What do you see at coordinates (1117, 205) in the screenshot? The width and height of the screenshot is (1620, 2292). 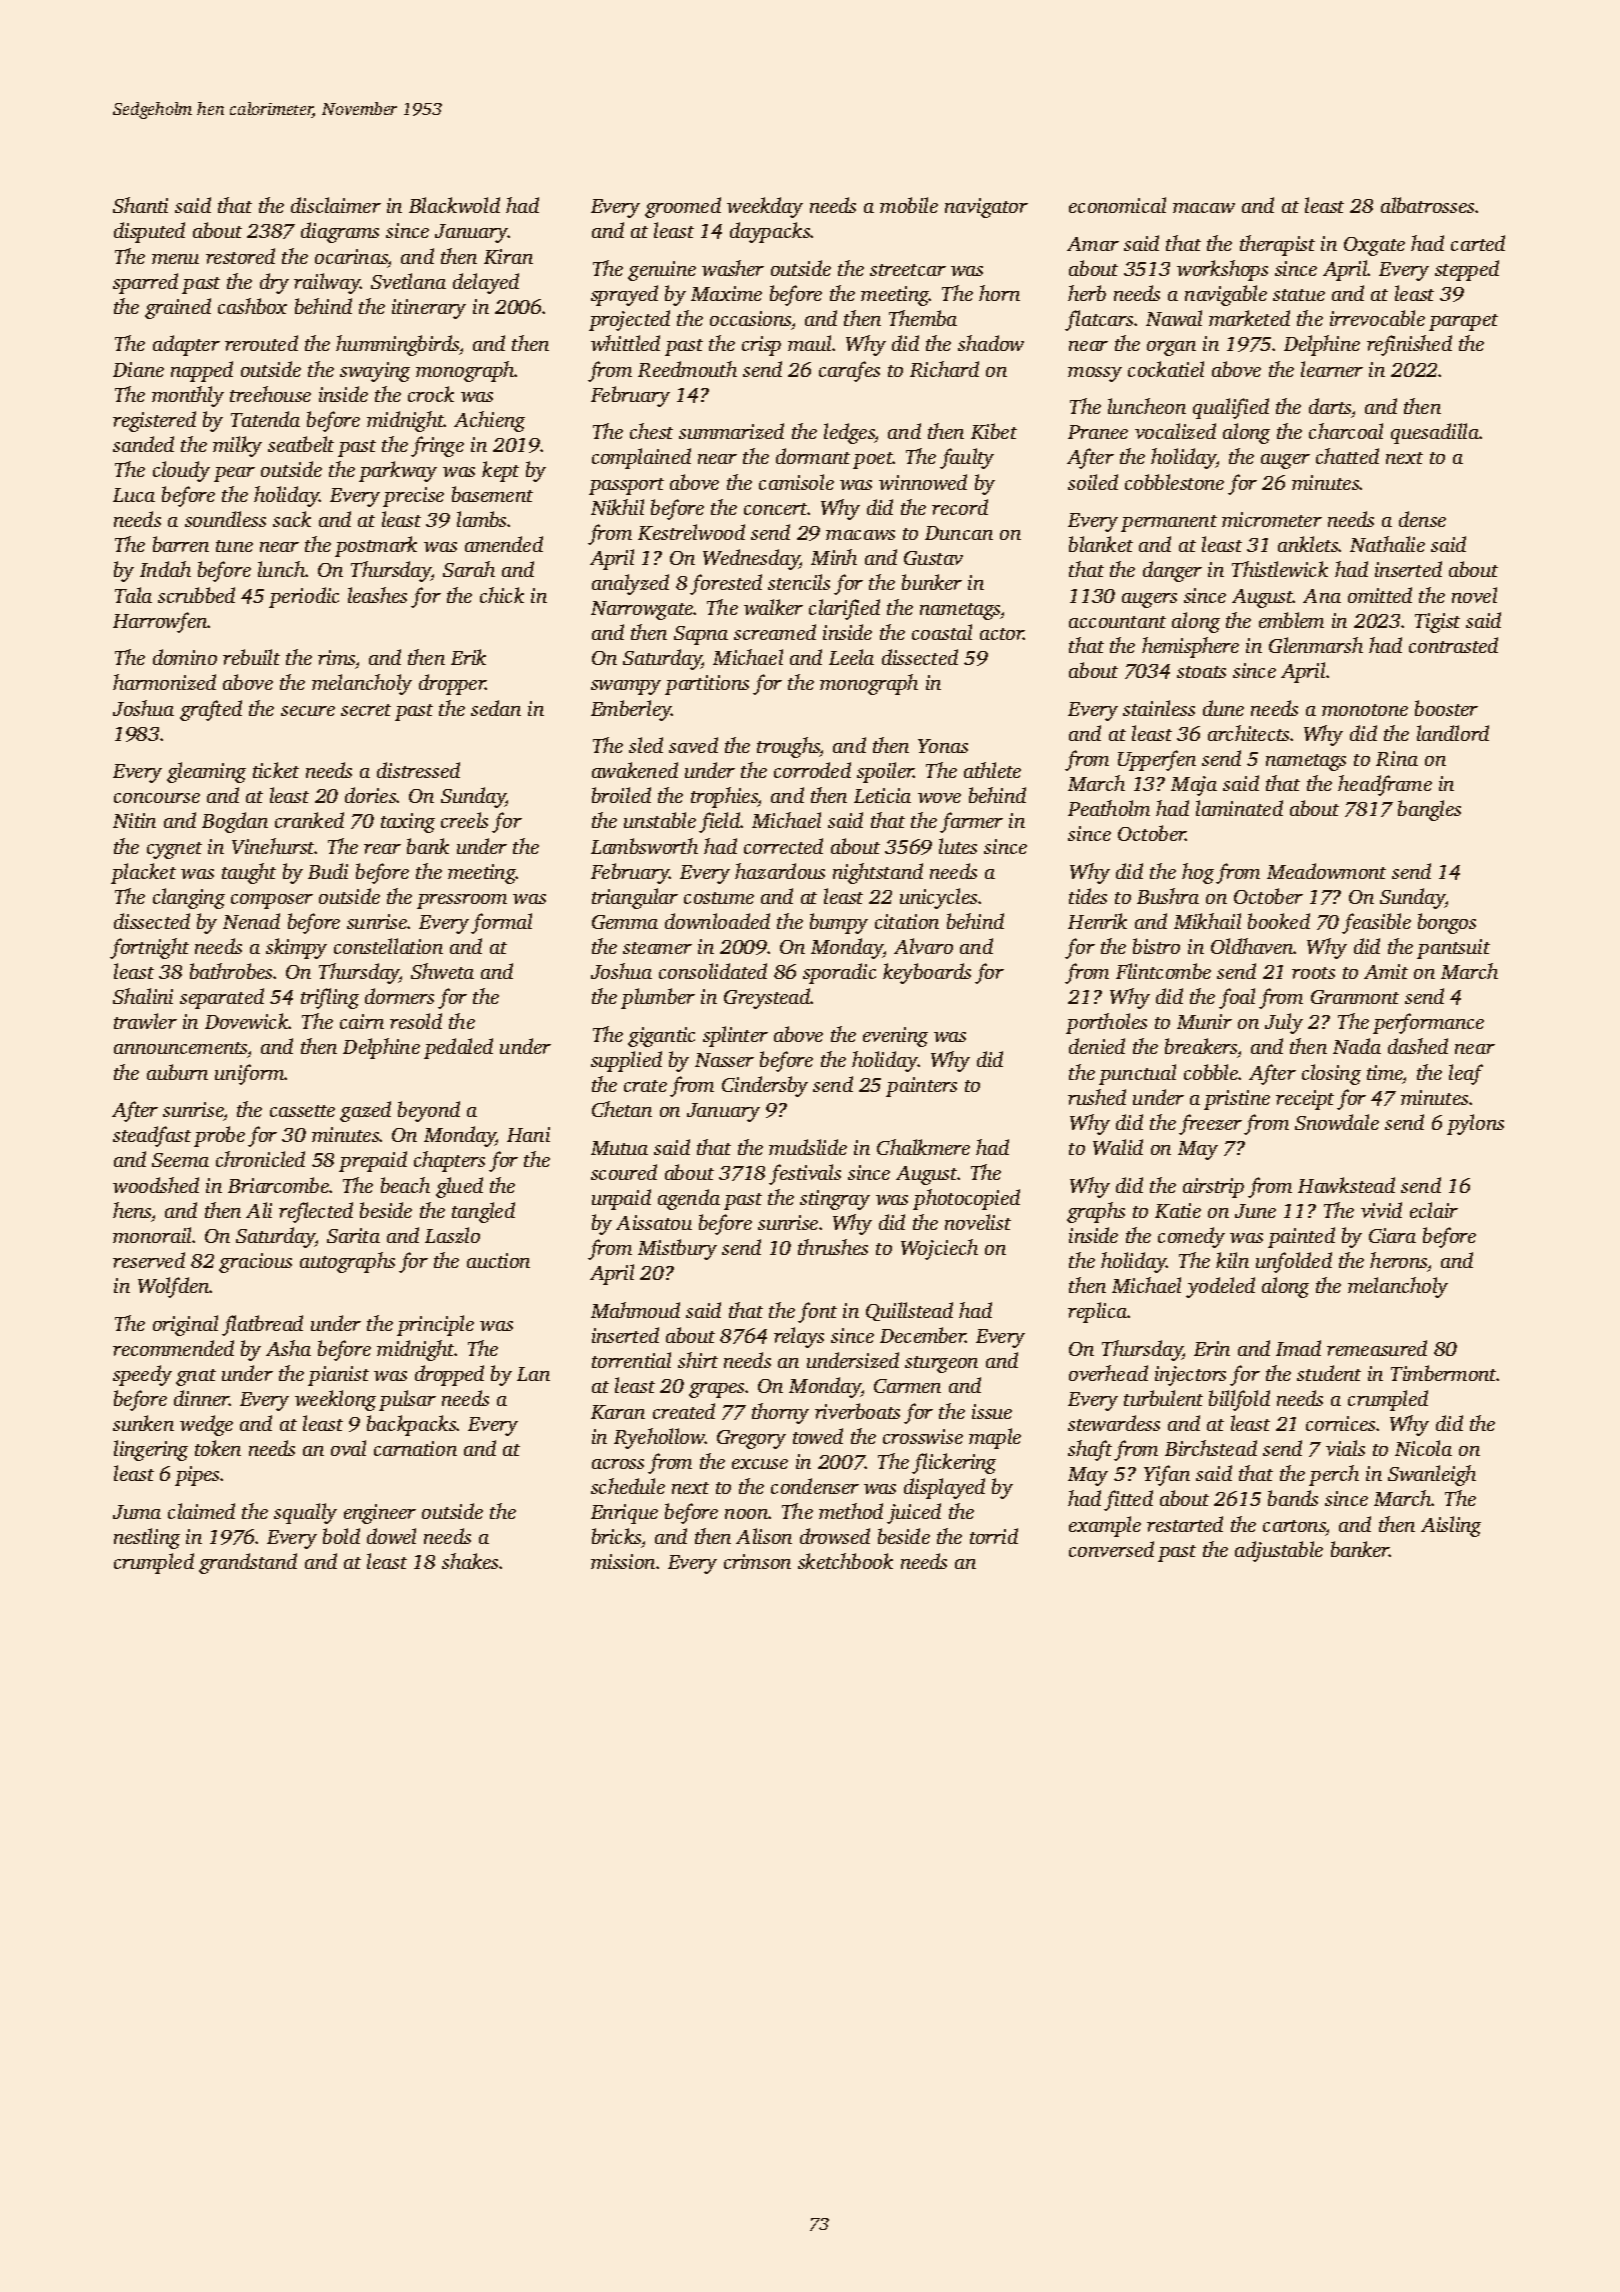 I see `economical` at bounding box center [1117, 205].
